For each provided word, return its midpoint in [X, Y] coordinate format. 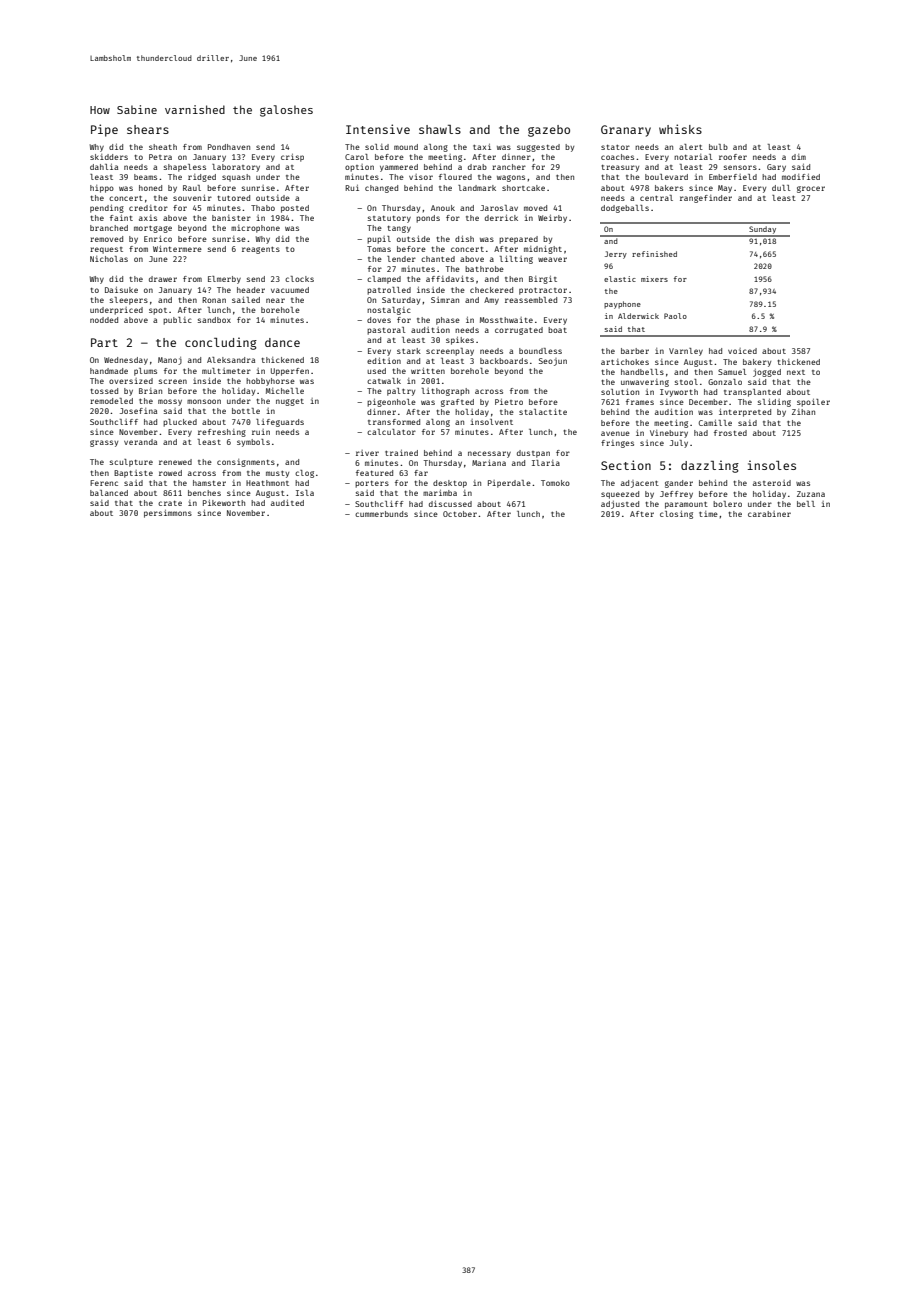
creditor [148, 208]
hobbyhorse [270, 382]
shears [148, 129]
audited [287, 503]
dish [464, 239]
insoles [772, 465]
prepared [518, 240]
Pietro [509, 402]
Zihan [803, 412]
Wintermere [177, 249]
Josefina [138, 411]
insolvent [492, 422]
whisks [680, 129]
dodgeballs [625, 209]
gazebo [549, 131]
